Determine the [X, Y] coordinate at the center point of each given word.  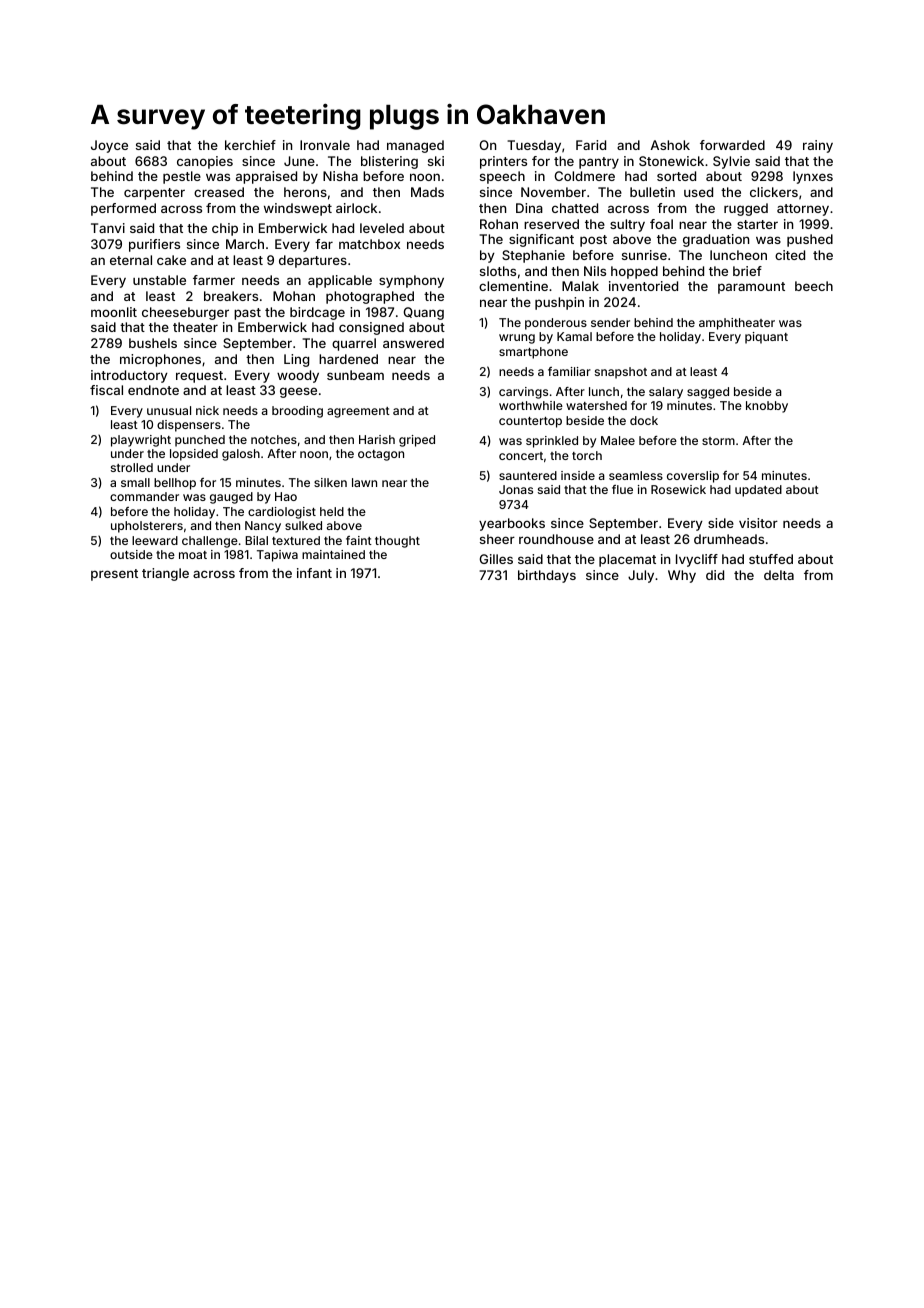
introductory [129, 376]
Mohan [294, 296]
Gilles [496, 559]
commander [144, 496]
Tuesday [534, 146]
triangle [165, 574]
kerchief [250, 145]
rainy [818, 146]
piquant [766, 338]
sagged [708, 393]
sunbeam [355, 375]
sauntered [528, 475]
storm [718, 441]
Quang [423, 313]
